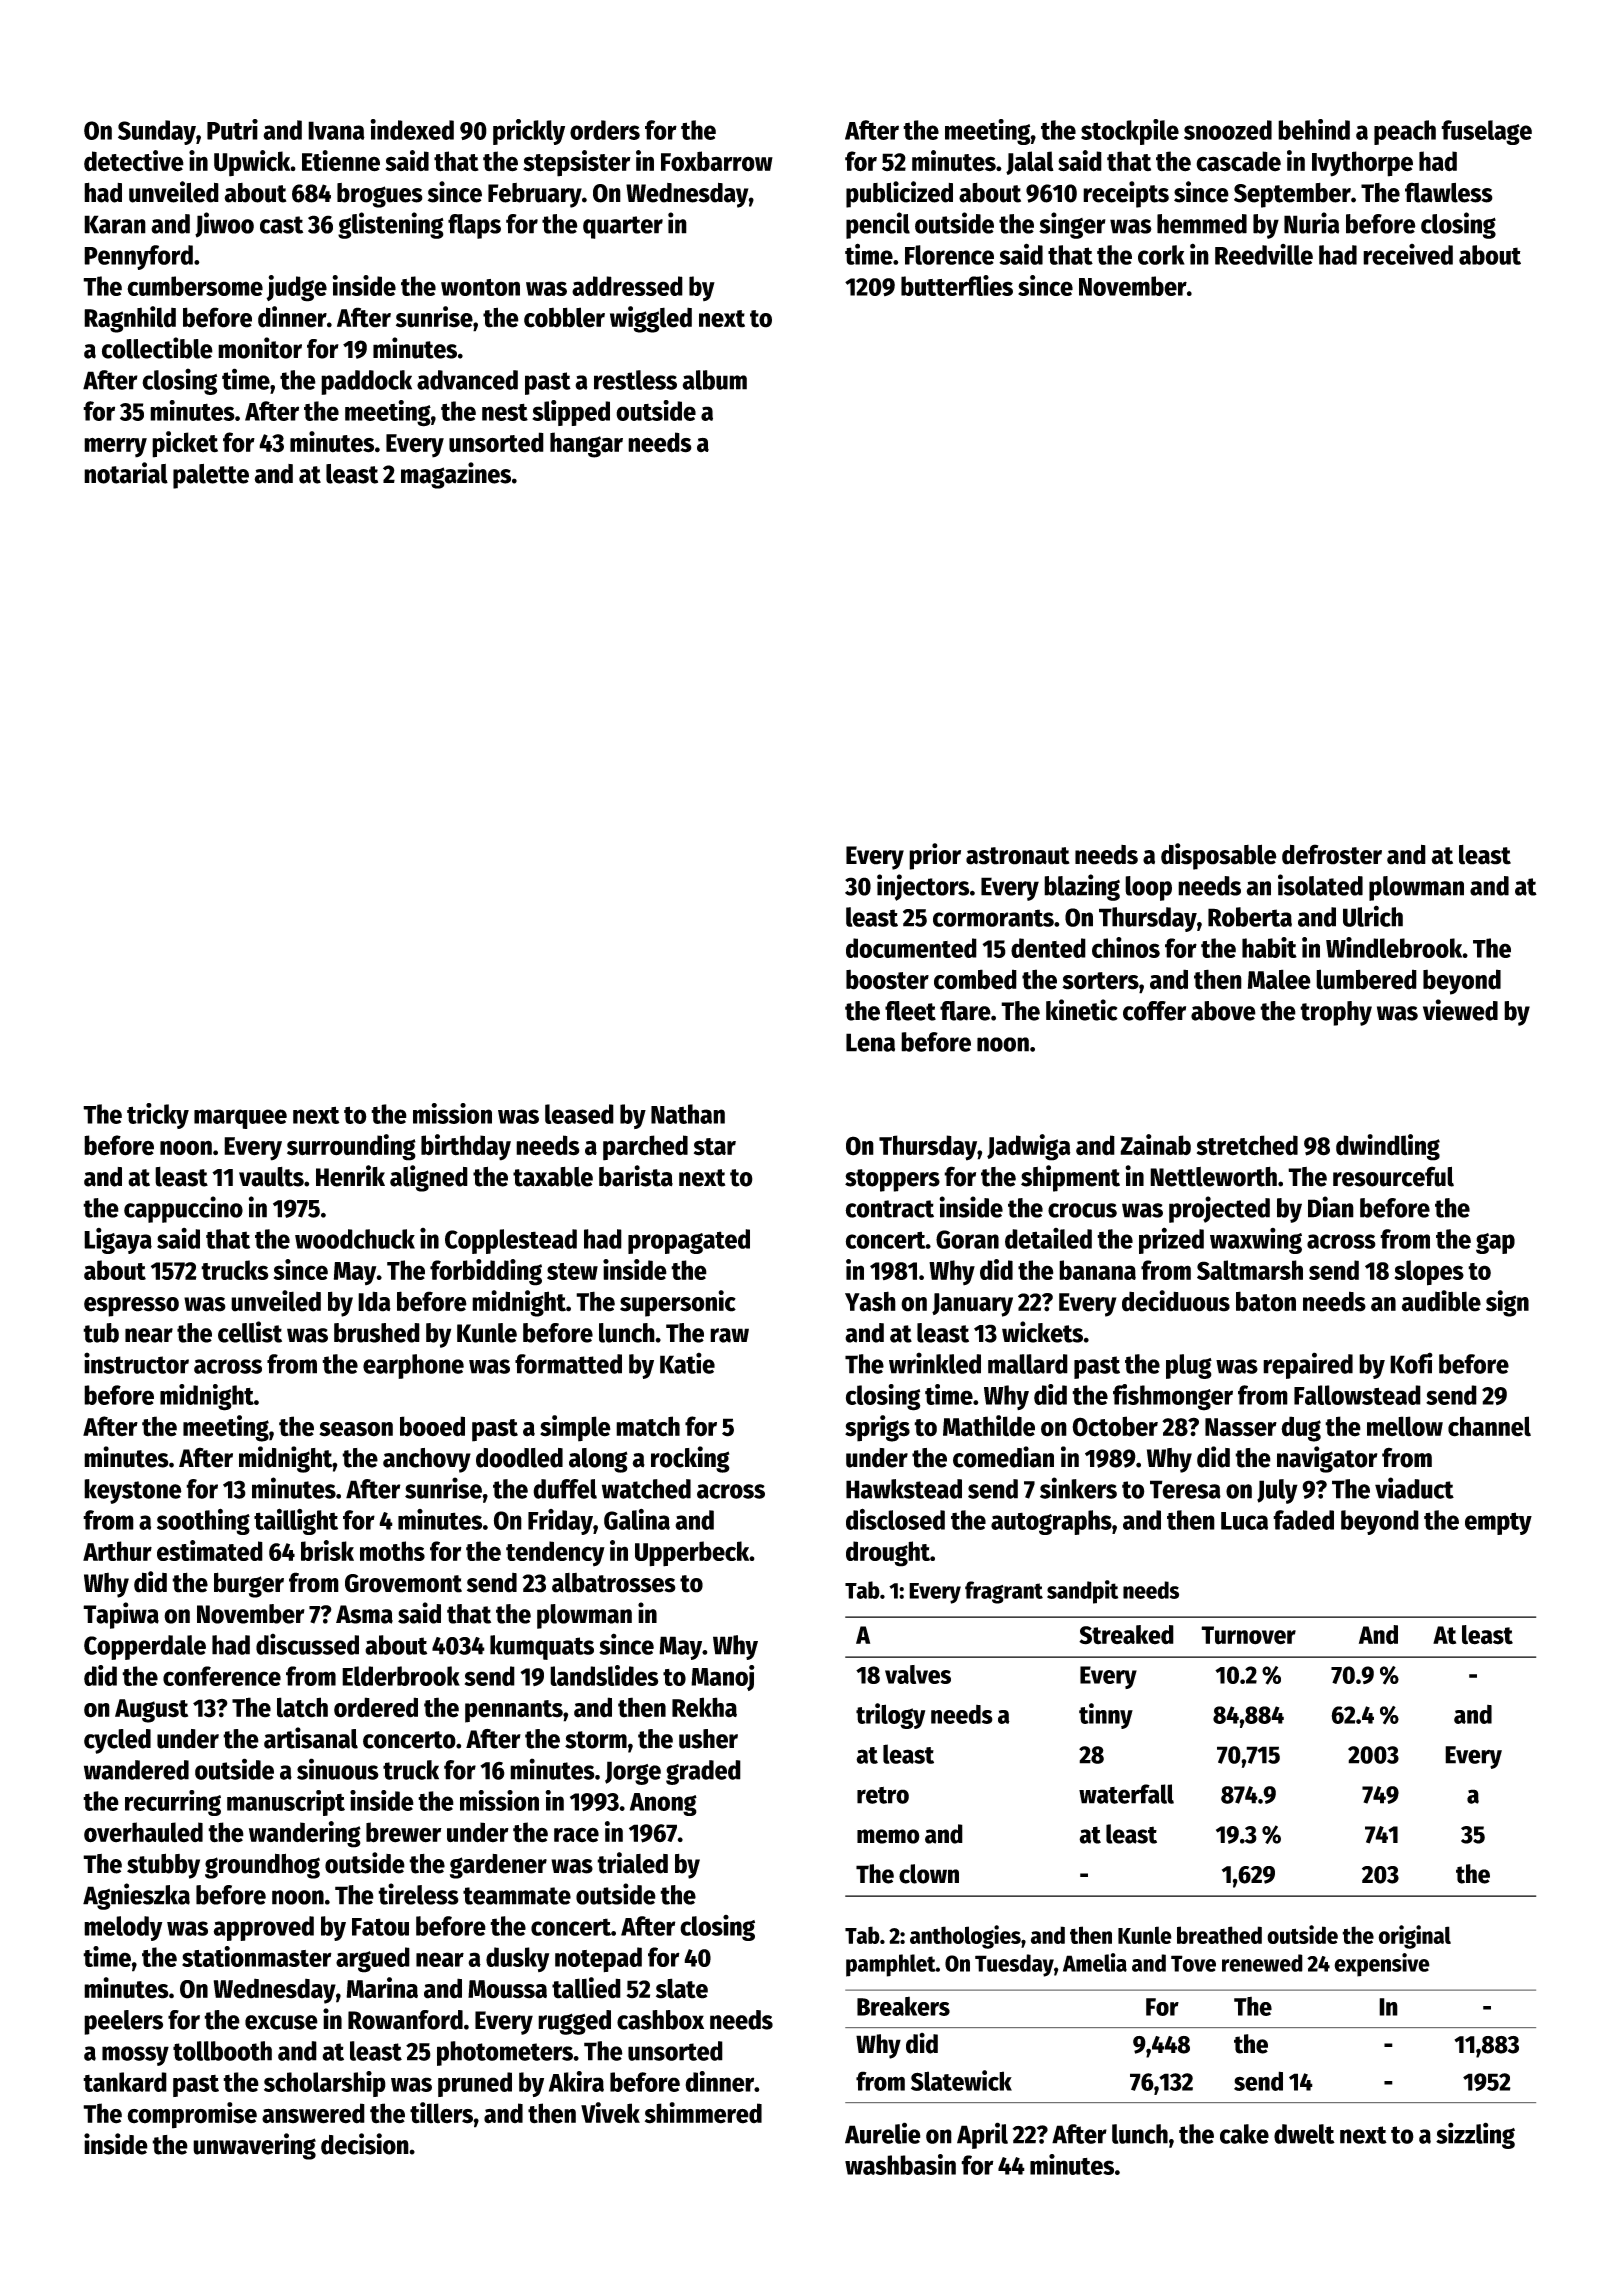  Describe the element at coordinates (605, 130) in the image. I see `orders` at that location.
